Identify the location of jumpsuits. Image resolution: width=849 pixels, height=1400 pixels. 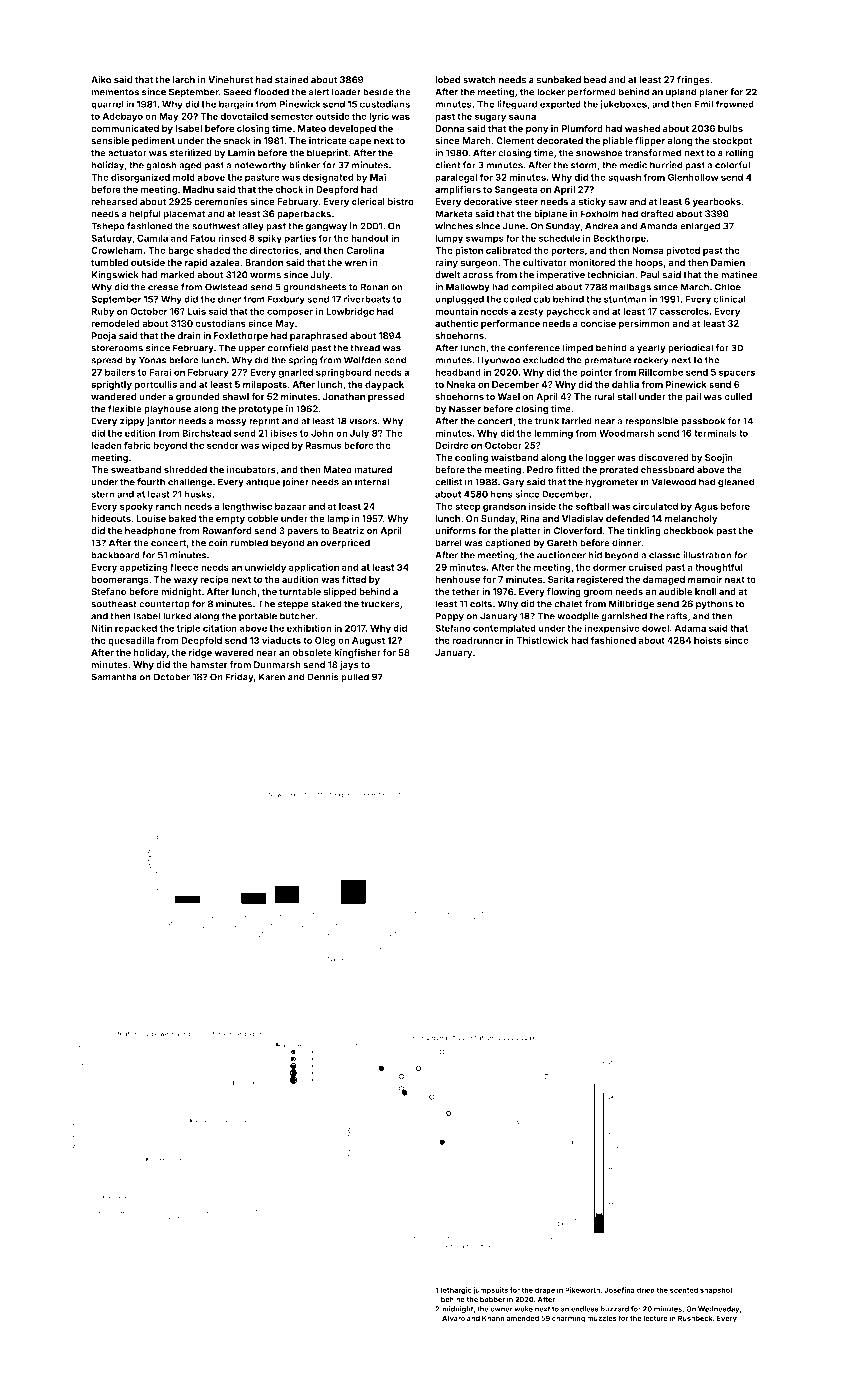
(490, 1291).
